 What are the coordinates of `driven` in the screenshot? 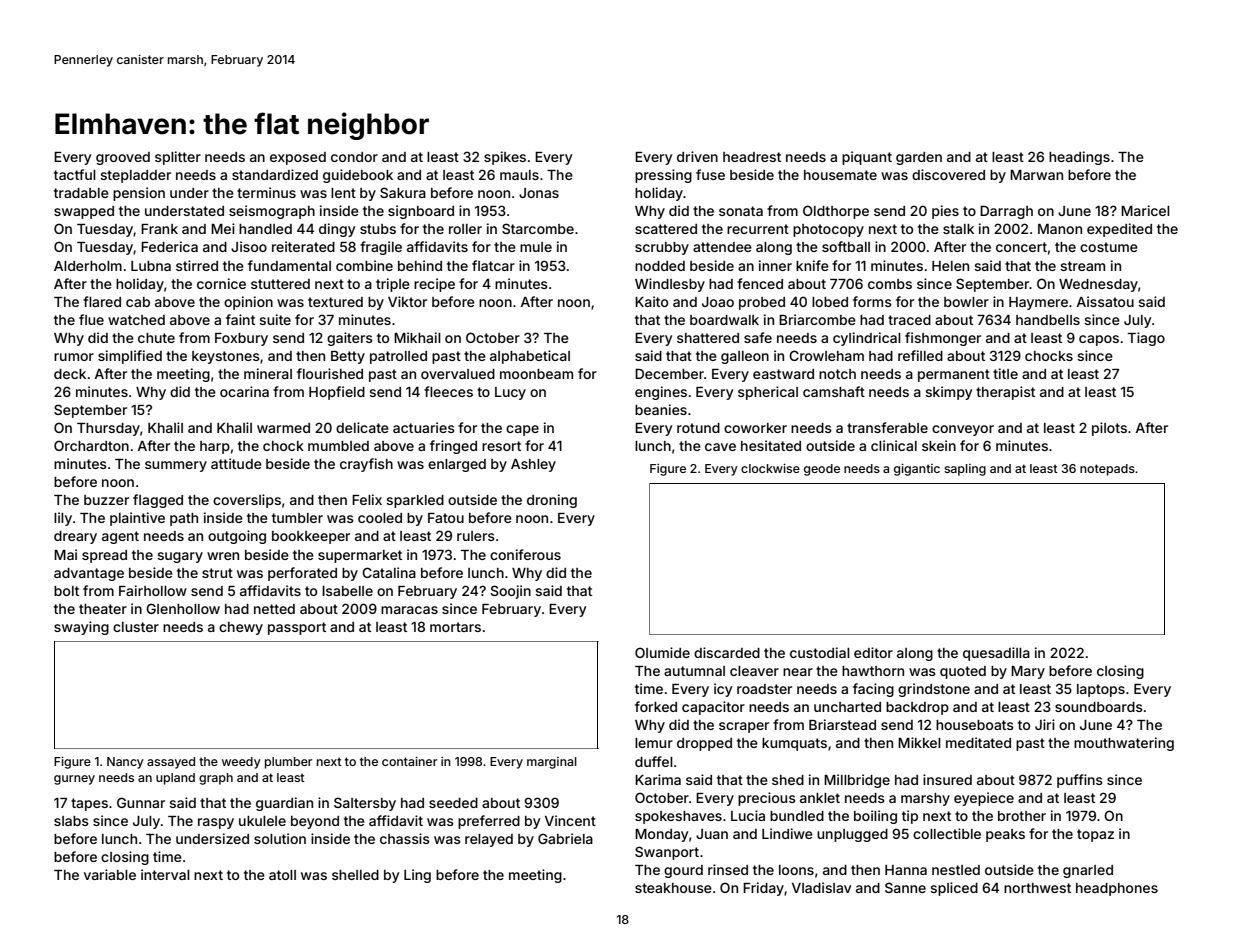 It's located at (697, 156).
